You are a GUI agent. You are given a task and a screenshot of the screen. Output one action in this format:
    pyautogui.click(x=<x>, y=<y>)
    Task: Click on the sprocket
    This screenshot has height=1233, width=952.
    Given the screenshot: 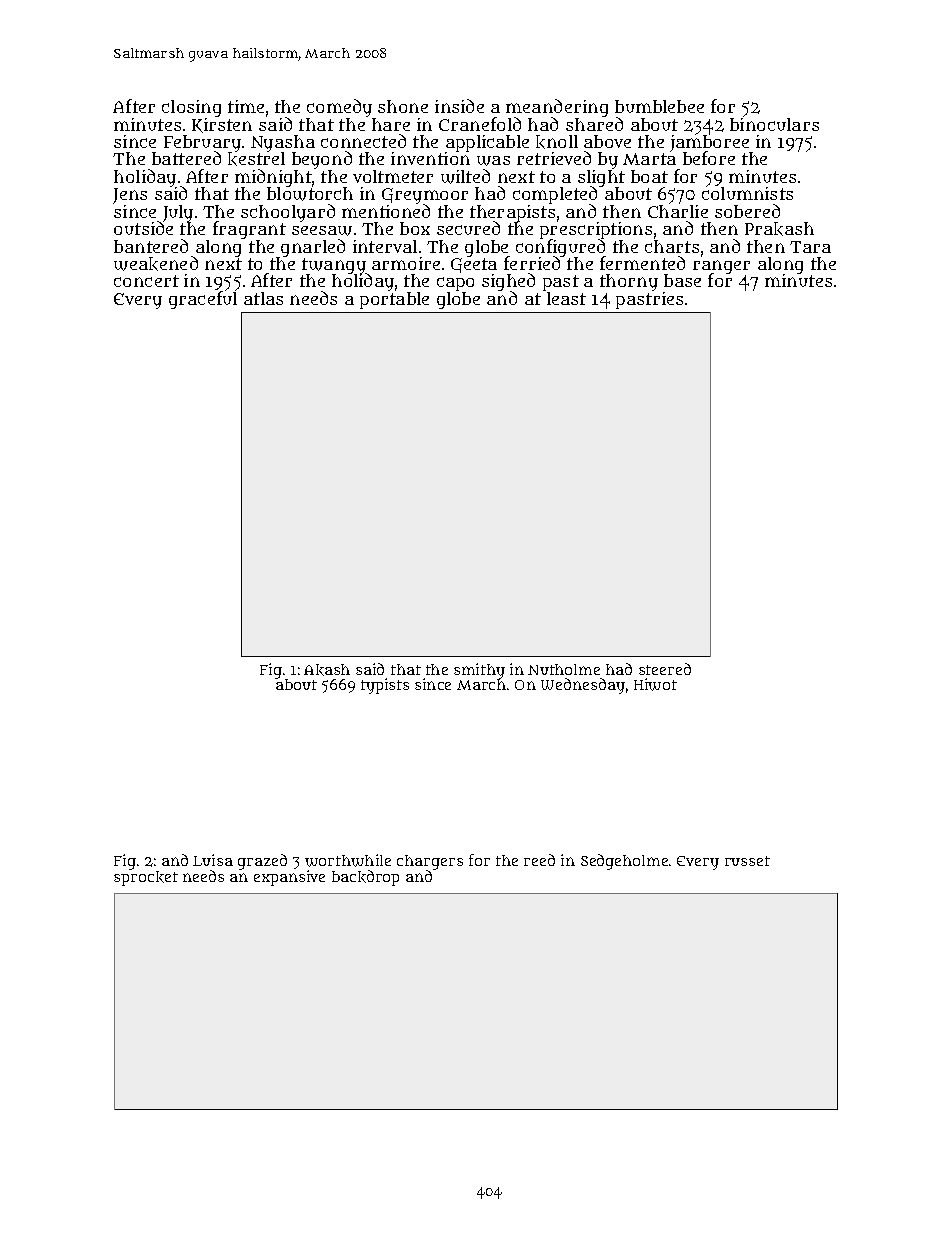 What is the action you would take?
    pyautogui.click(x=146, y=878)
